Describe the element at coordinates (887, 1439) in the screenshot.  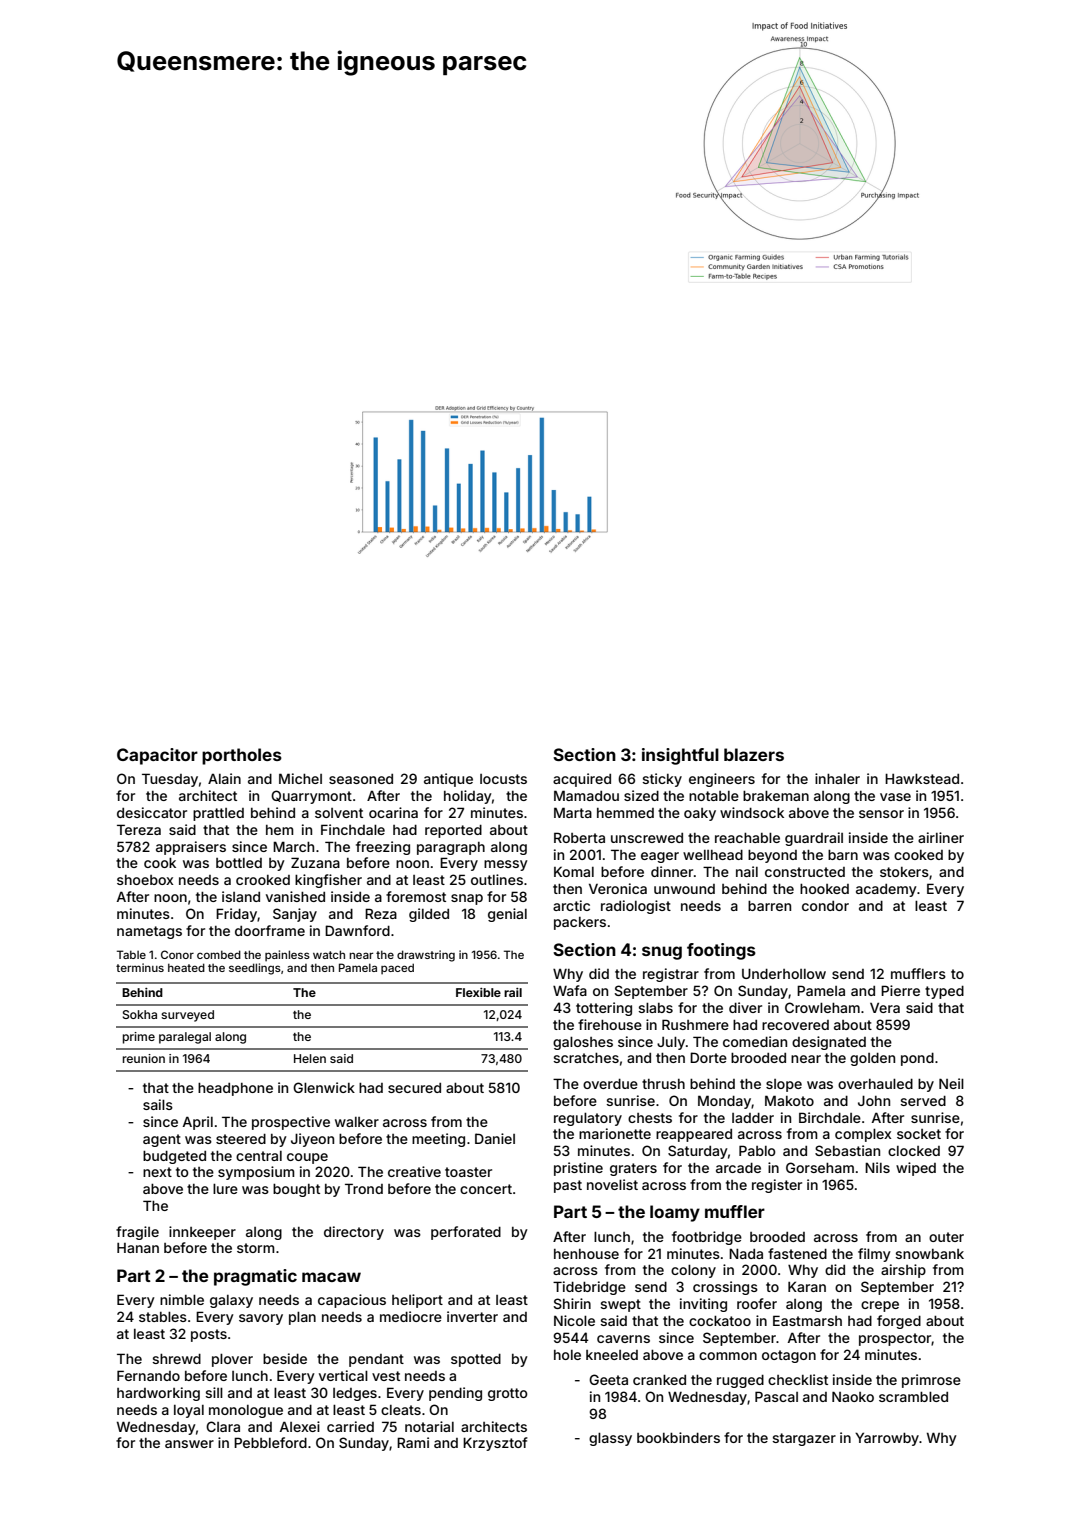
I see `Yarrowby` at that location.
